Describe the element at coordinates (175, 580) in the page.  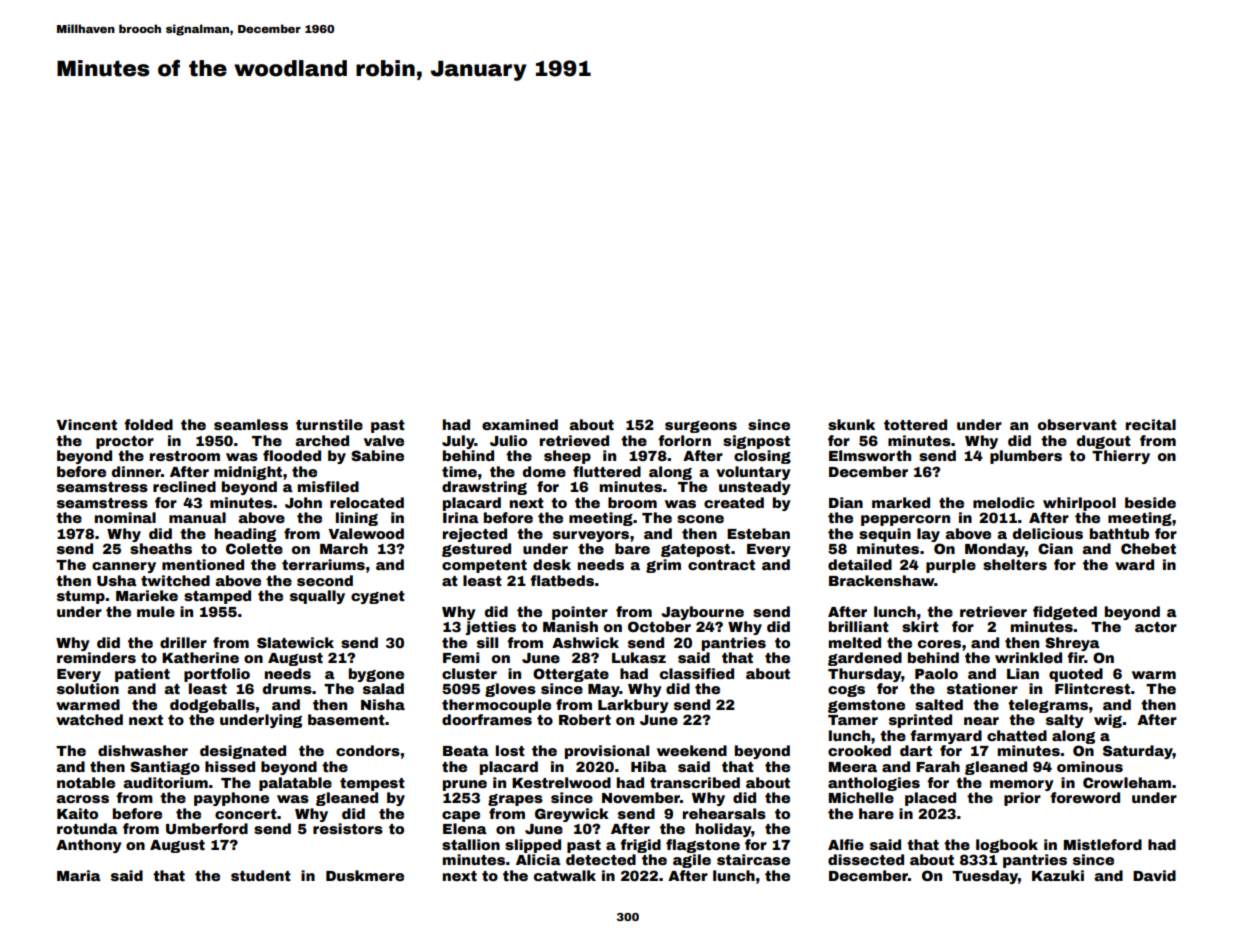
I see `twitched` at that location.
